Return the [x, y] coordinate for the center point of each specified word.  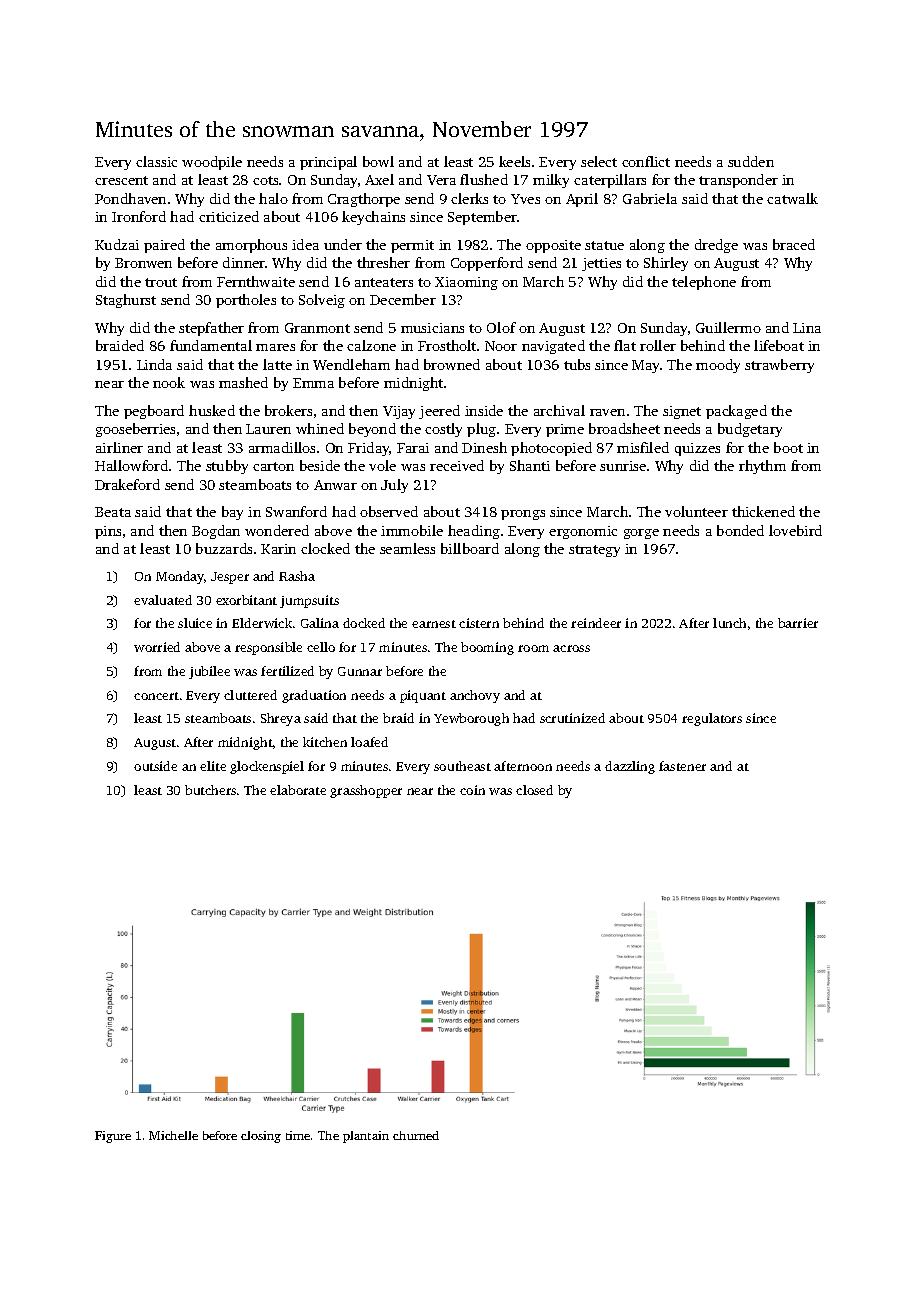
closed [534, 790]
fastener [682, 766]
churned [416, 1135]
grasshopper [366, 791]
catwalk [792, 198]
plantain [366, 1137]
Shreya [281, 719]
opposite [553, 246]
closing [261, 1137]
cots [265, 180]
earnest [434, 624]
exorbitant [246, 600]
